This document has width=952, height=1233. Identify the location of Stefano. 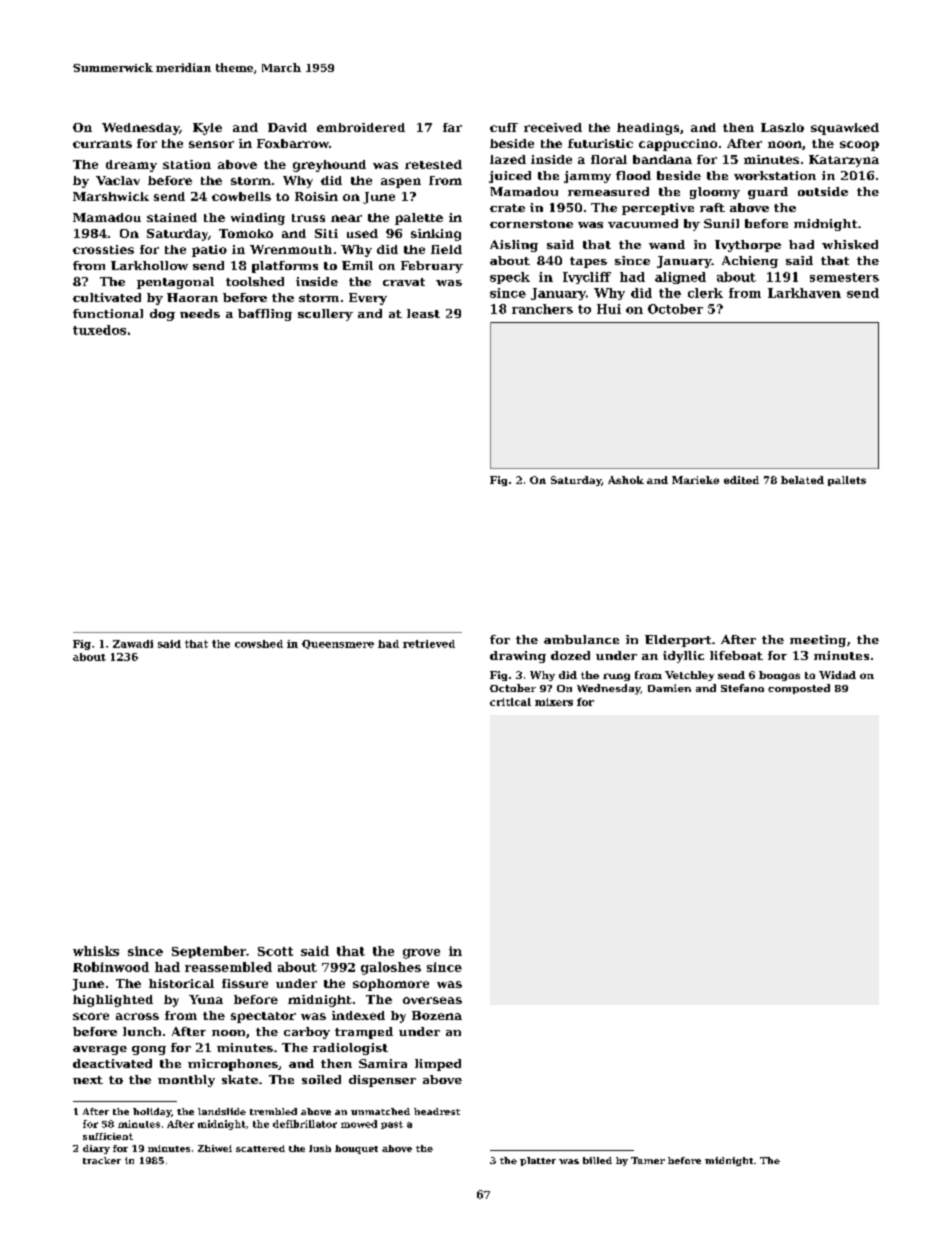
(742, 688).
